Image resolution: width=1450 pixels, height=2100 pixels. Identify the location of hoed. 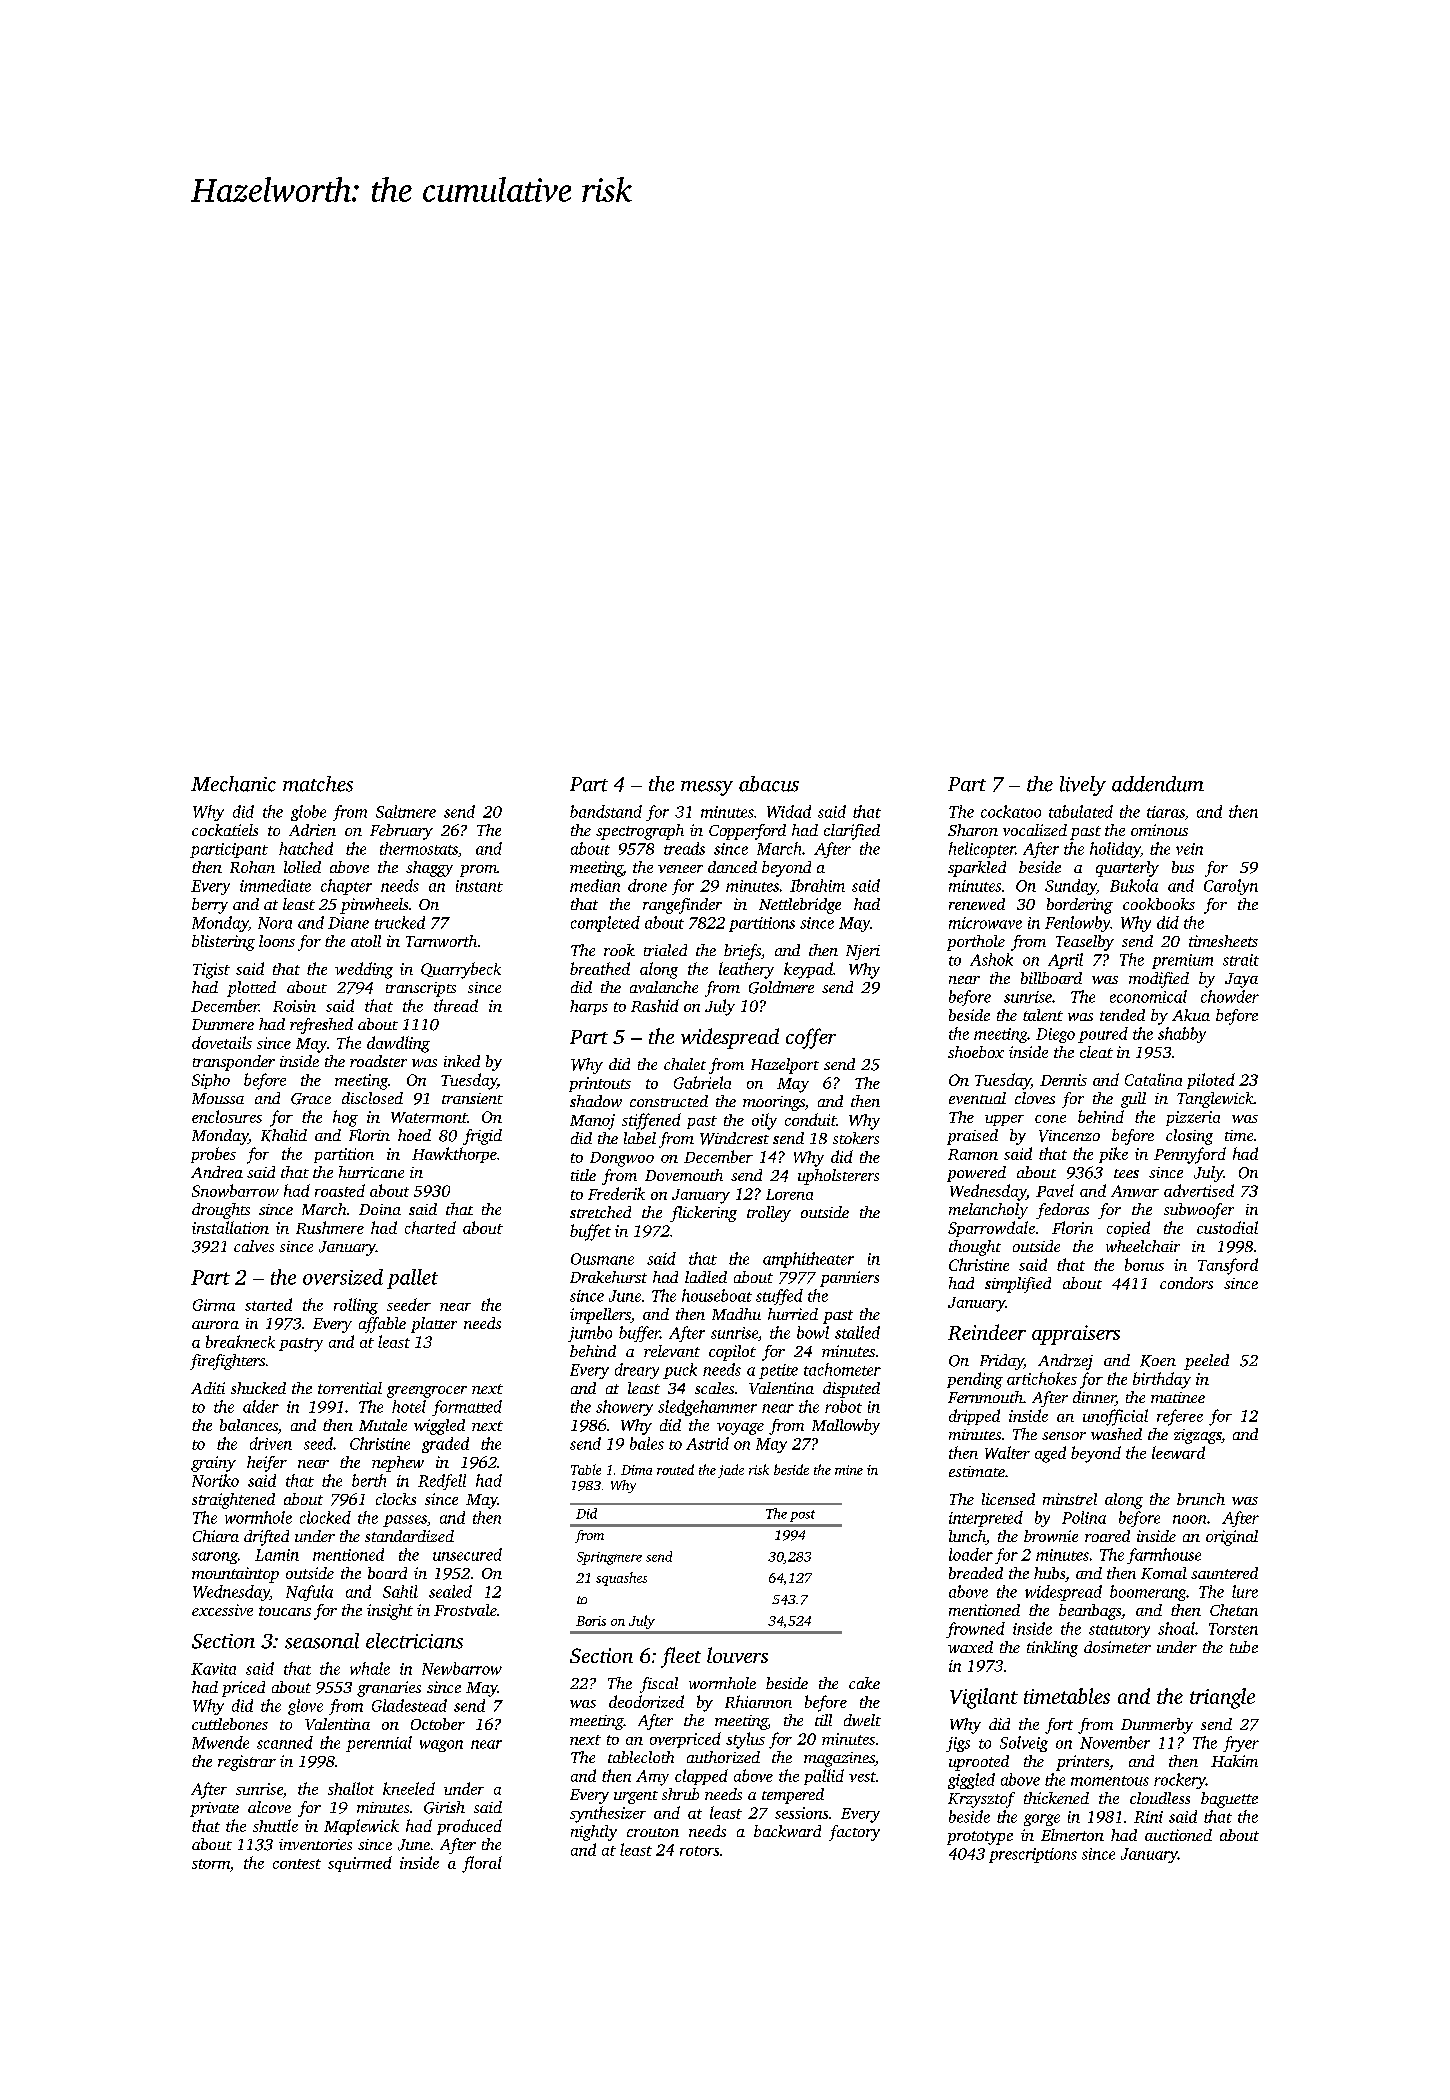
(414, 1135).
